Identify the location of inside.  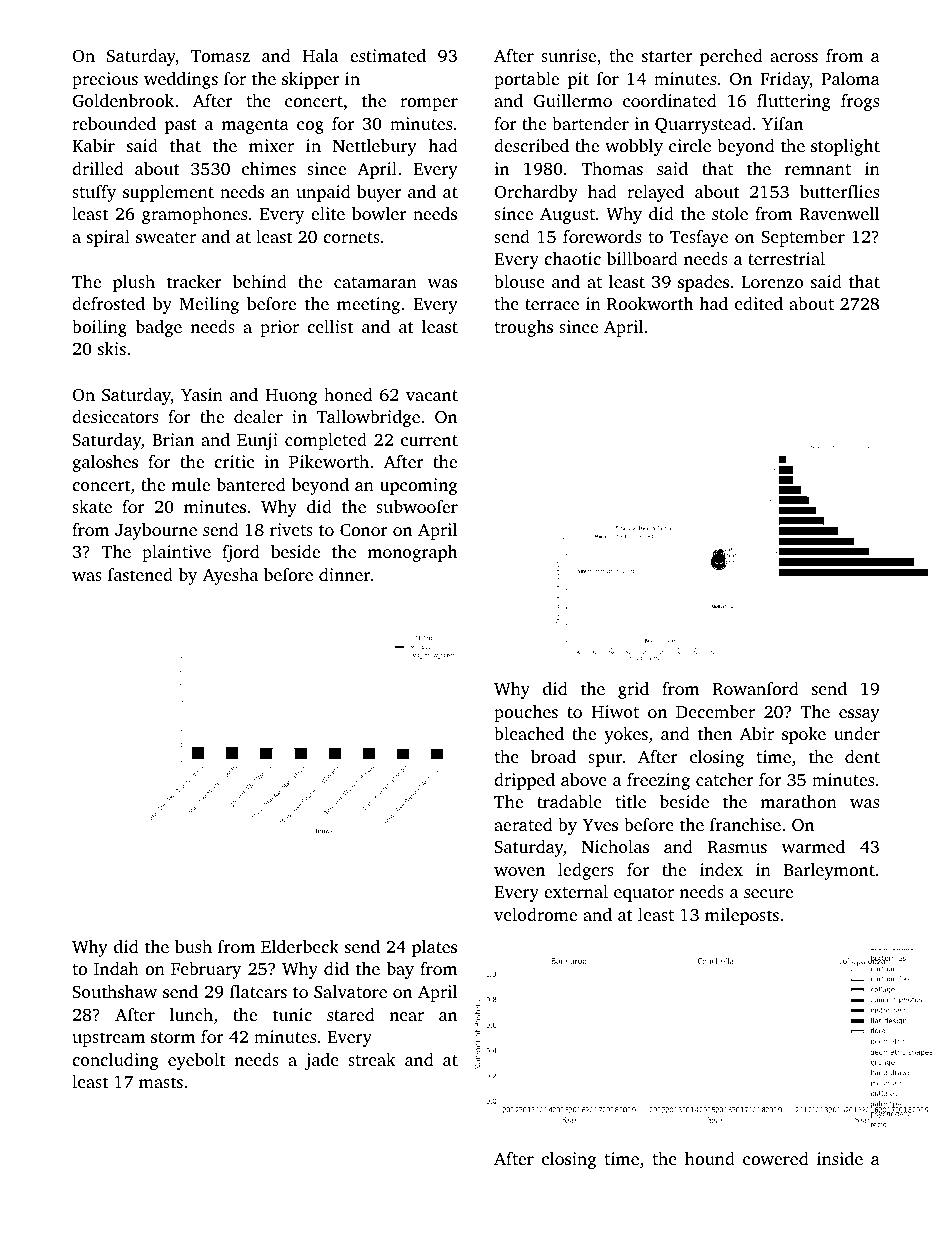
(840, 1158).
